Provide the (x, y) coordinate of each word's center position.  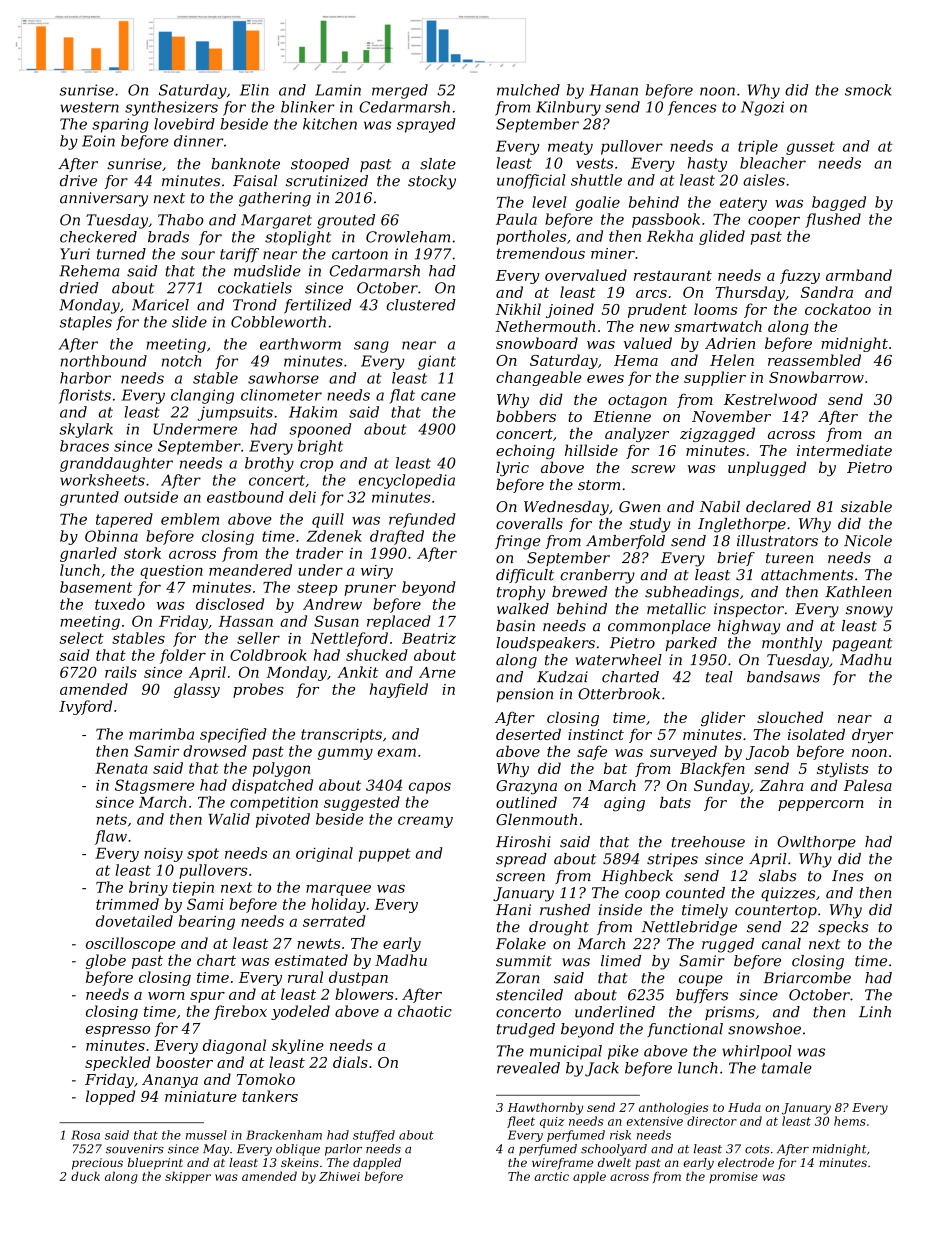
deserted (528, 734)
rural (305, 977)
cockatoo (838, 309)
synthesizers (171, 108)
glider (723, 718)
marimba (161, 734)
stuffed (374, 1136)
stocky (432, 182)
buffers (702, 996)
